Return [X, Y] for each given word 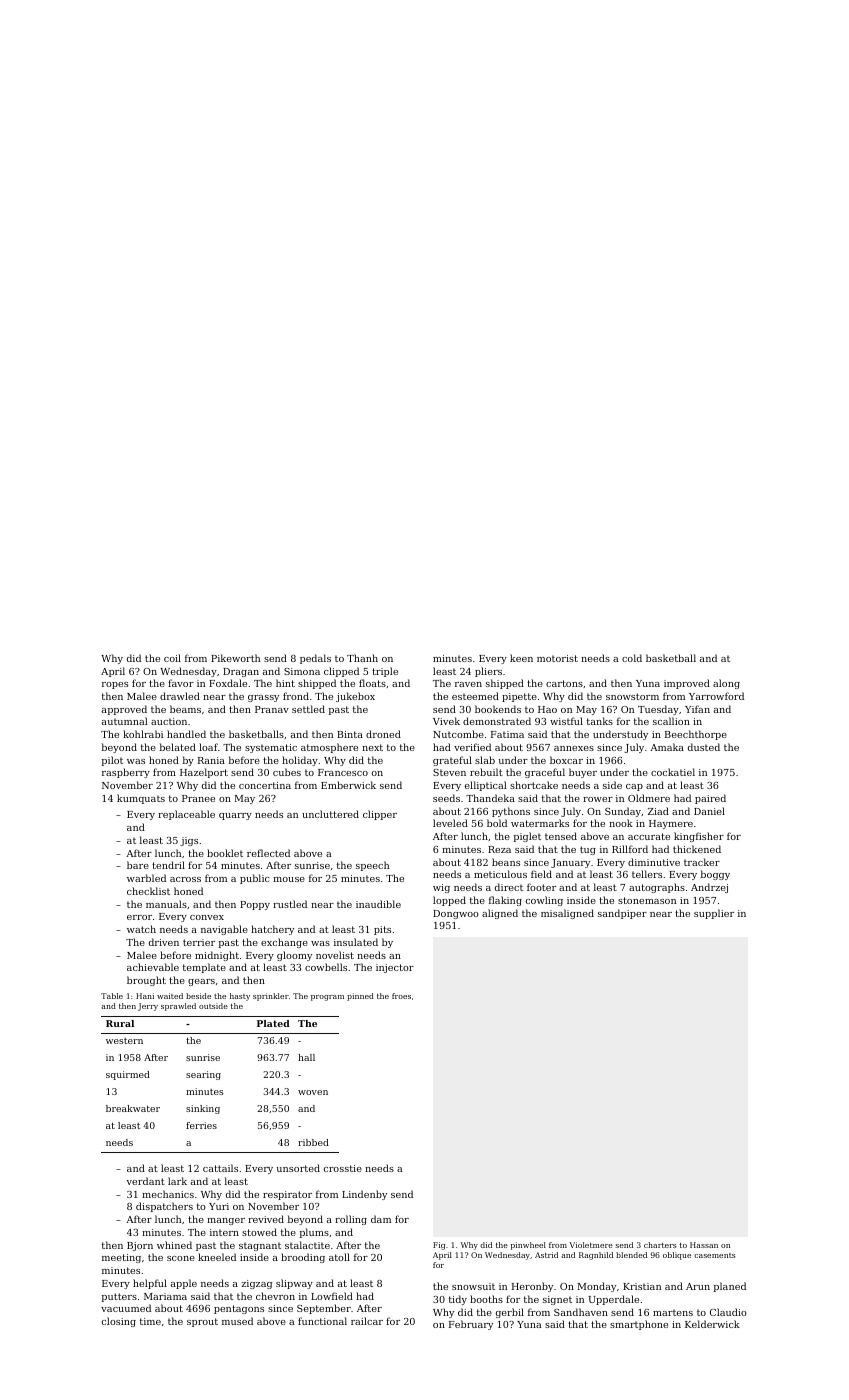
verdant [146, 1181]
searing [203, 1075]
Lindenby [364, 1195]
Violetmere [591, 1245]
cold [632, 658]
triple [385, 672]
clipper [380, 815]
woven [313, 1092]
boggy [715, 875]
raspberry [126, 773]
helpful [150, 1284]
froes [401, 996]
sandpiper [622, 914]
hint [285, 683]
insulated [356, 942]
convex [207, 917]
